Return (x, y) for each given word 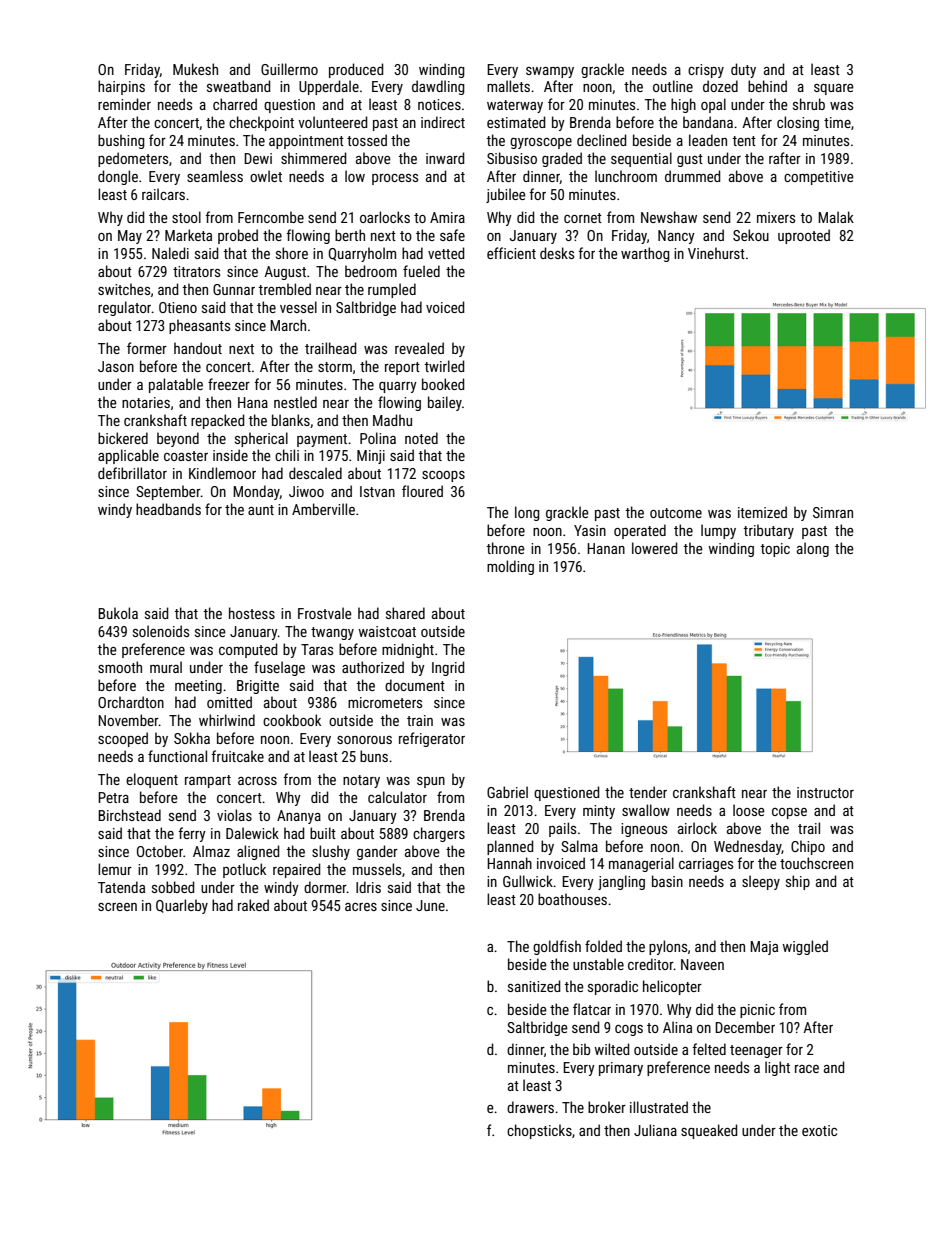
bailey (445, 403)
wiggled (805, 947)
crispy (706, 71)
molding (510, 567)
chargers (439, 834)
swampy (550, 72)
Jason (116, 366)
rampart (208, 781)
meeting (198, 687)
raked (253, 905)
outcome (676, 513)
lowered (655, 548)
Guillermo (289, 69)
